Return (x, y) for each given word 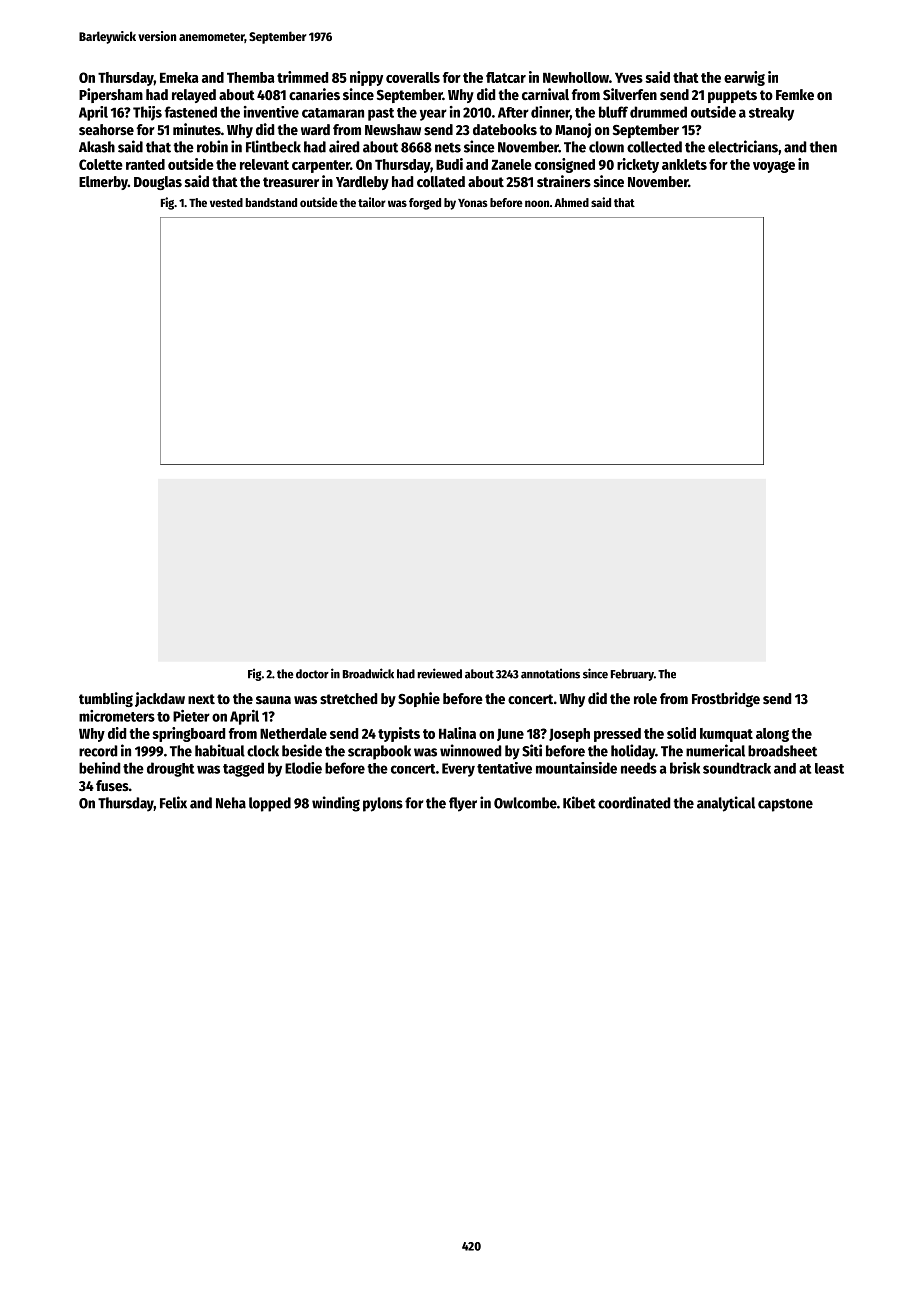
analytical (726, 804)
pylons (383, 804)
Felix (173, 802)
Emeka (179, 77)
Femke (795, 94)
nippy (366, 78)
